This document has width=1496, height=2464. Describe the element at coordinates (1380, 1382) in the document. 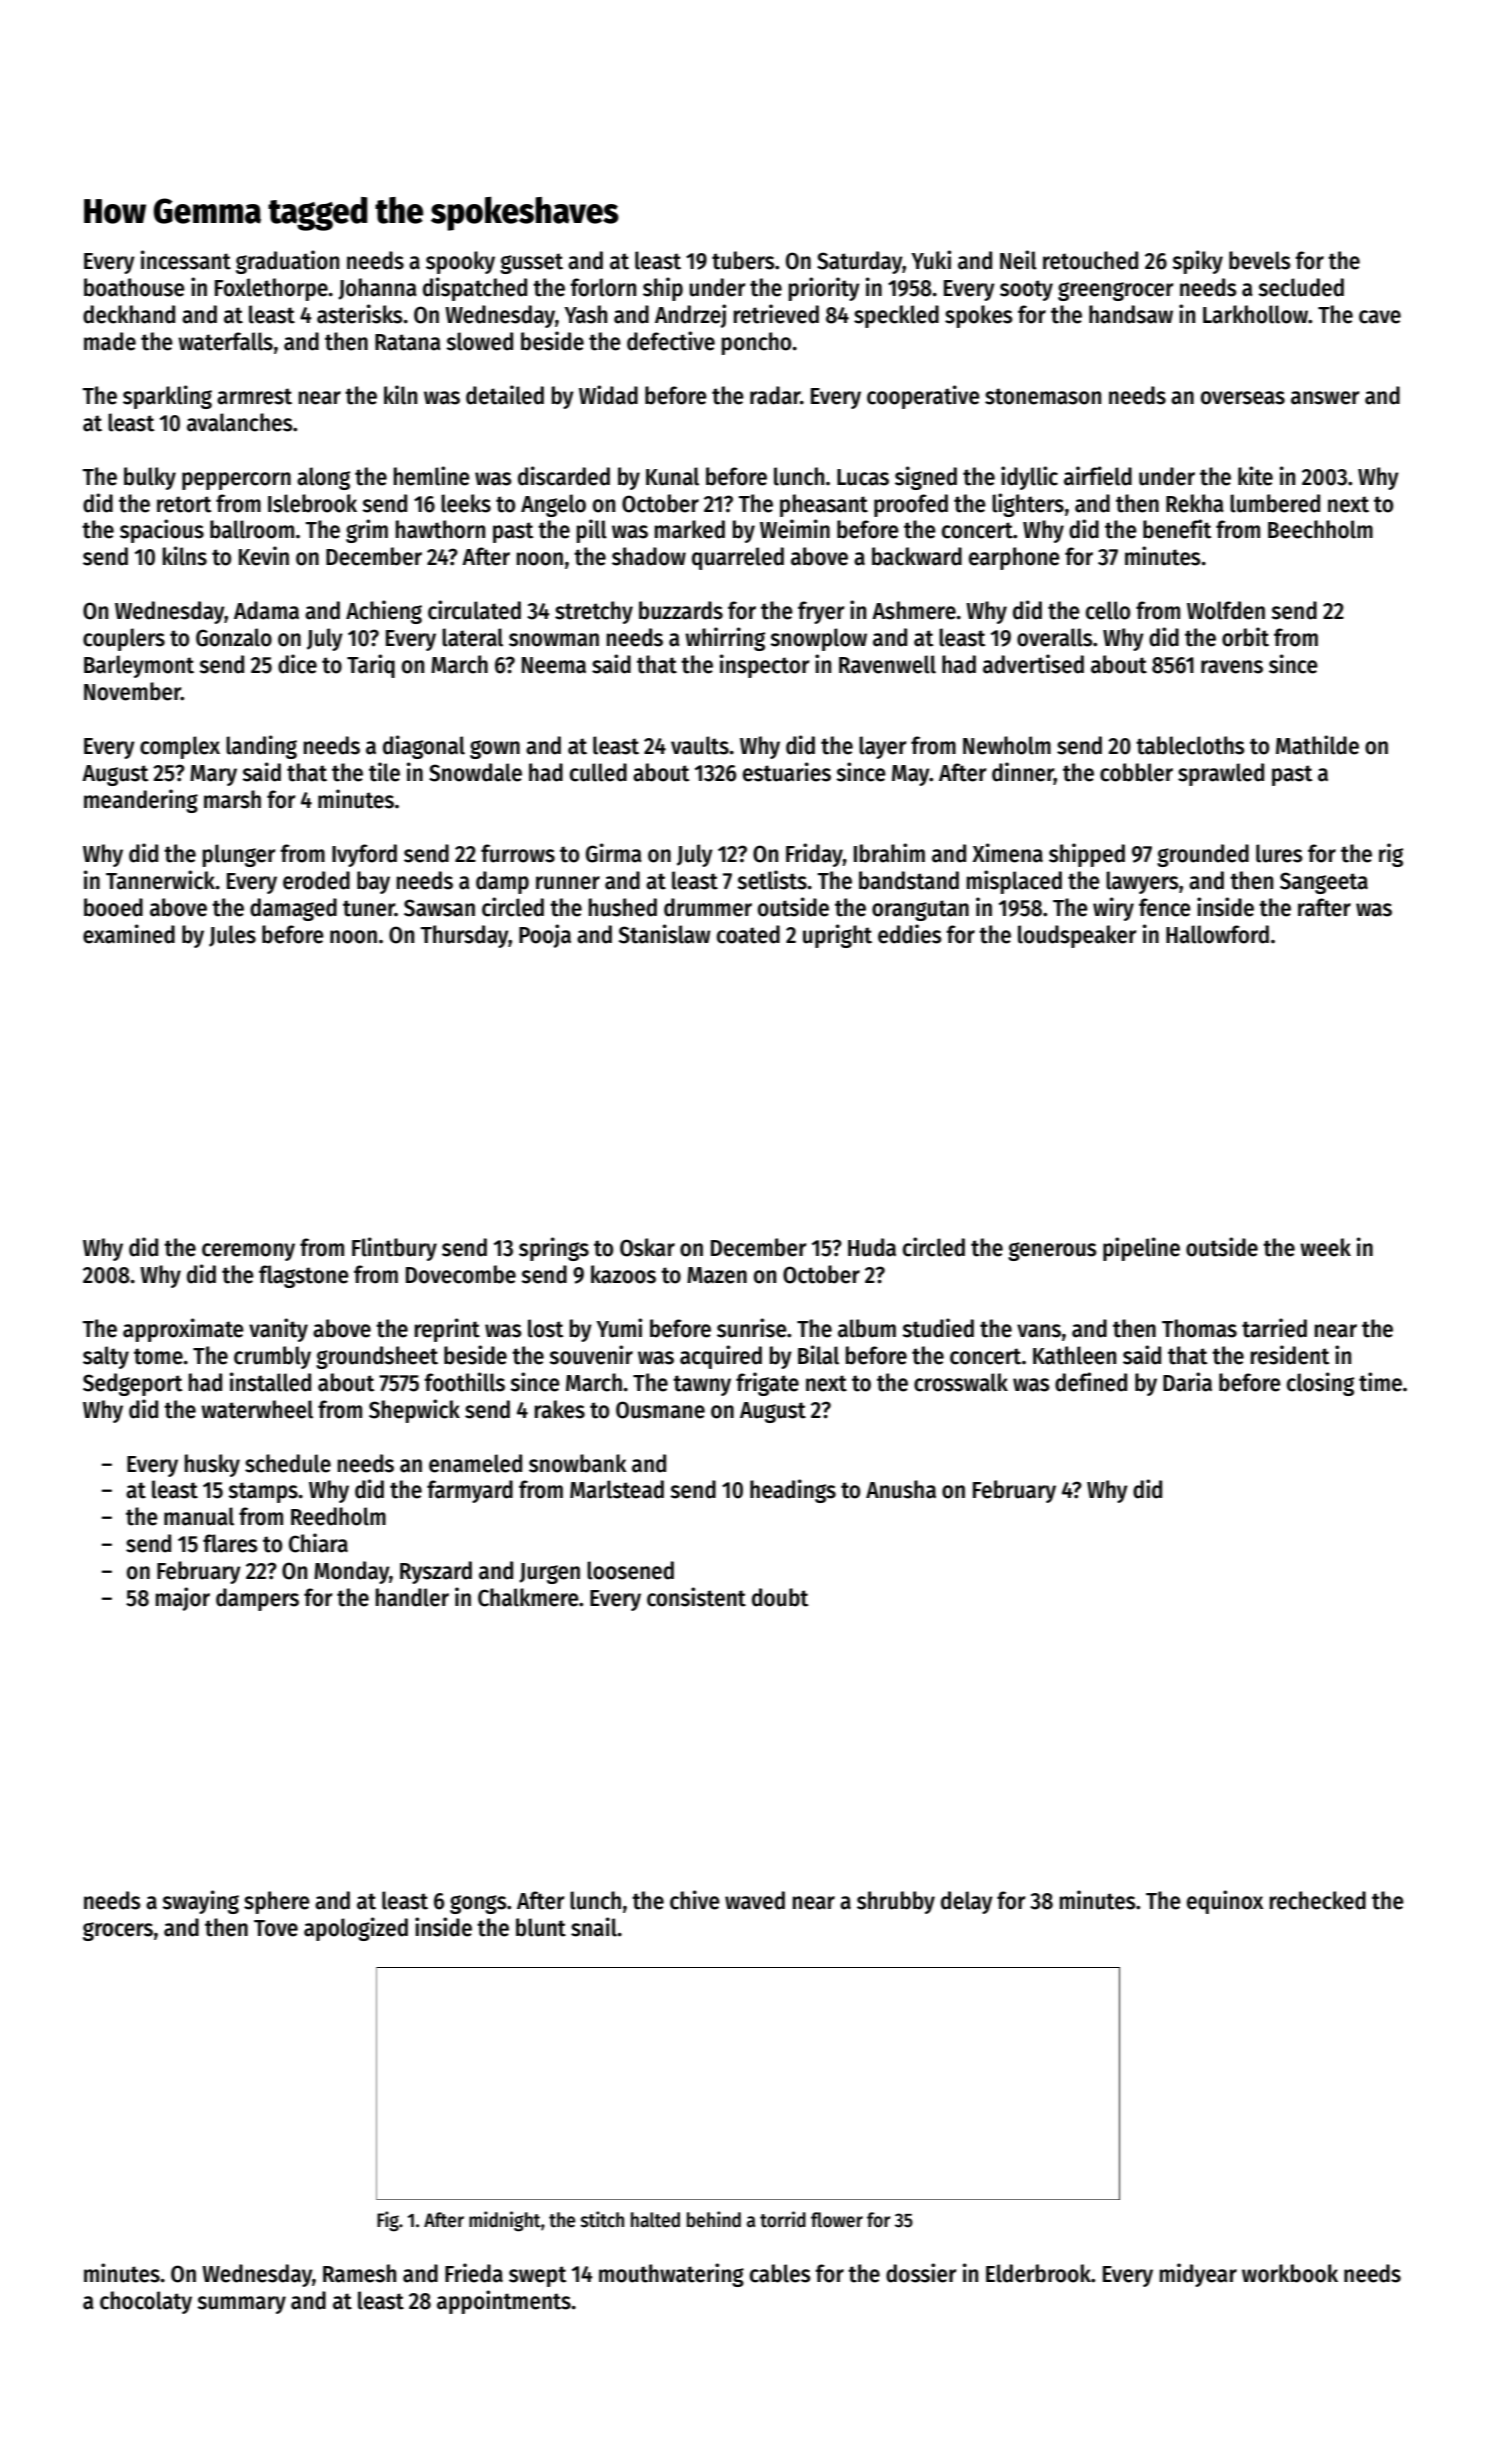

I see `time` at that location.
